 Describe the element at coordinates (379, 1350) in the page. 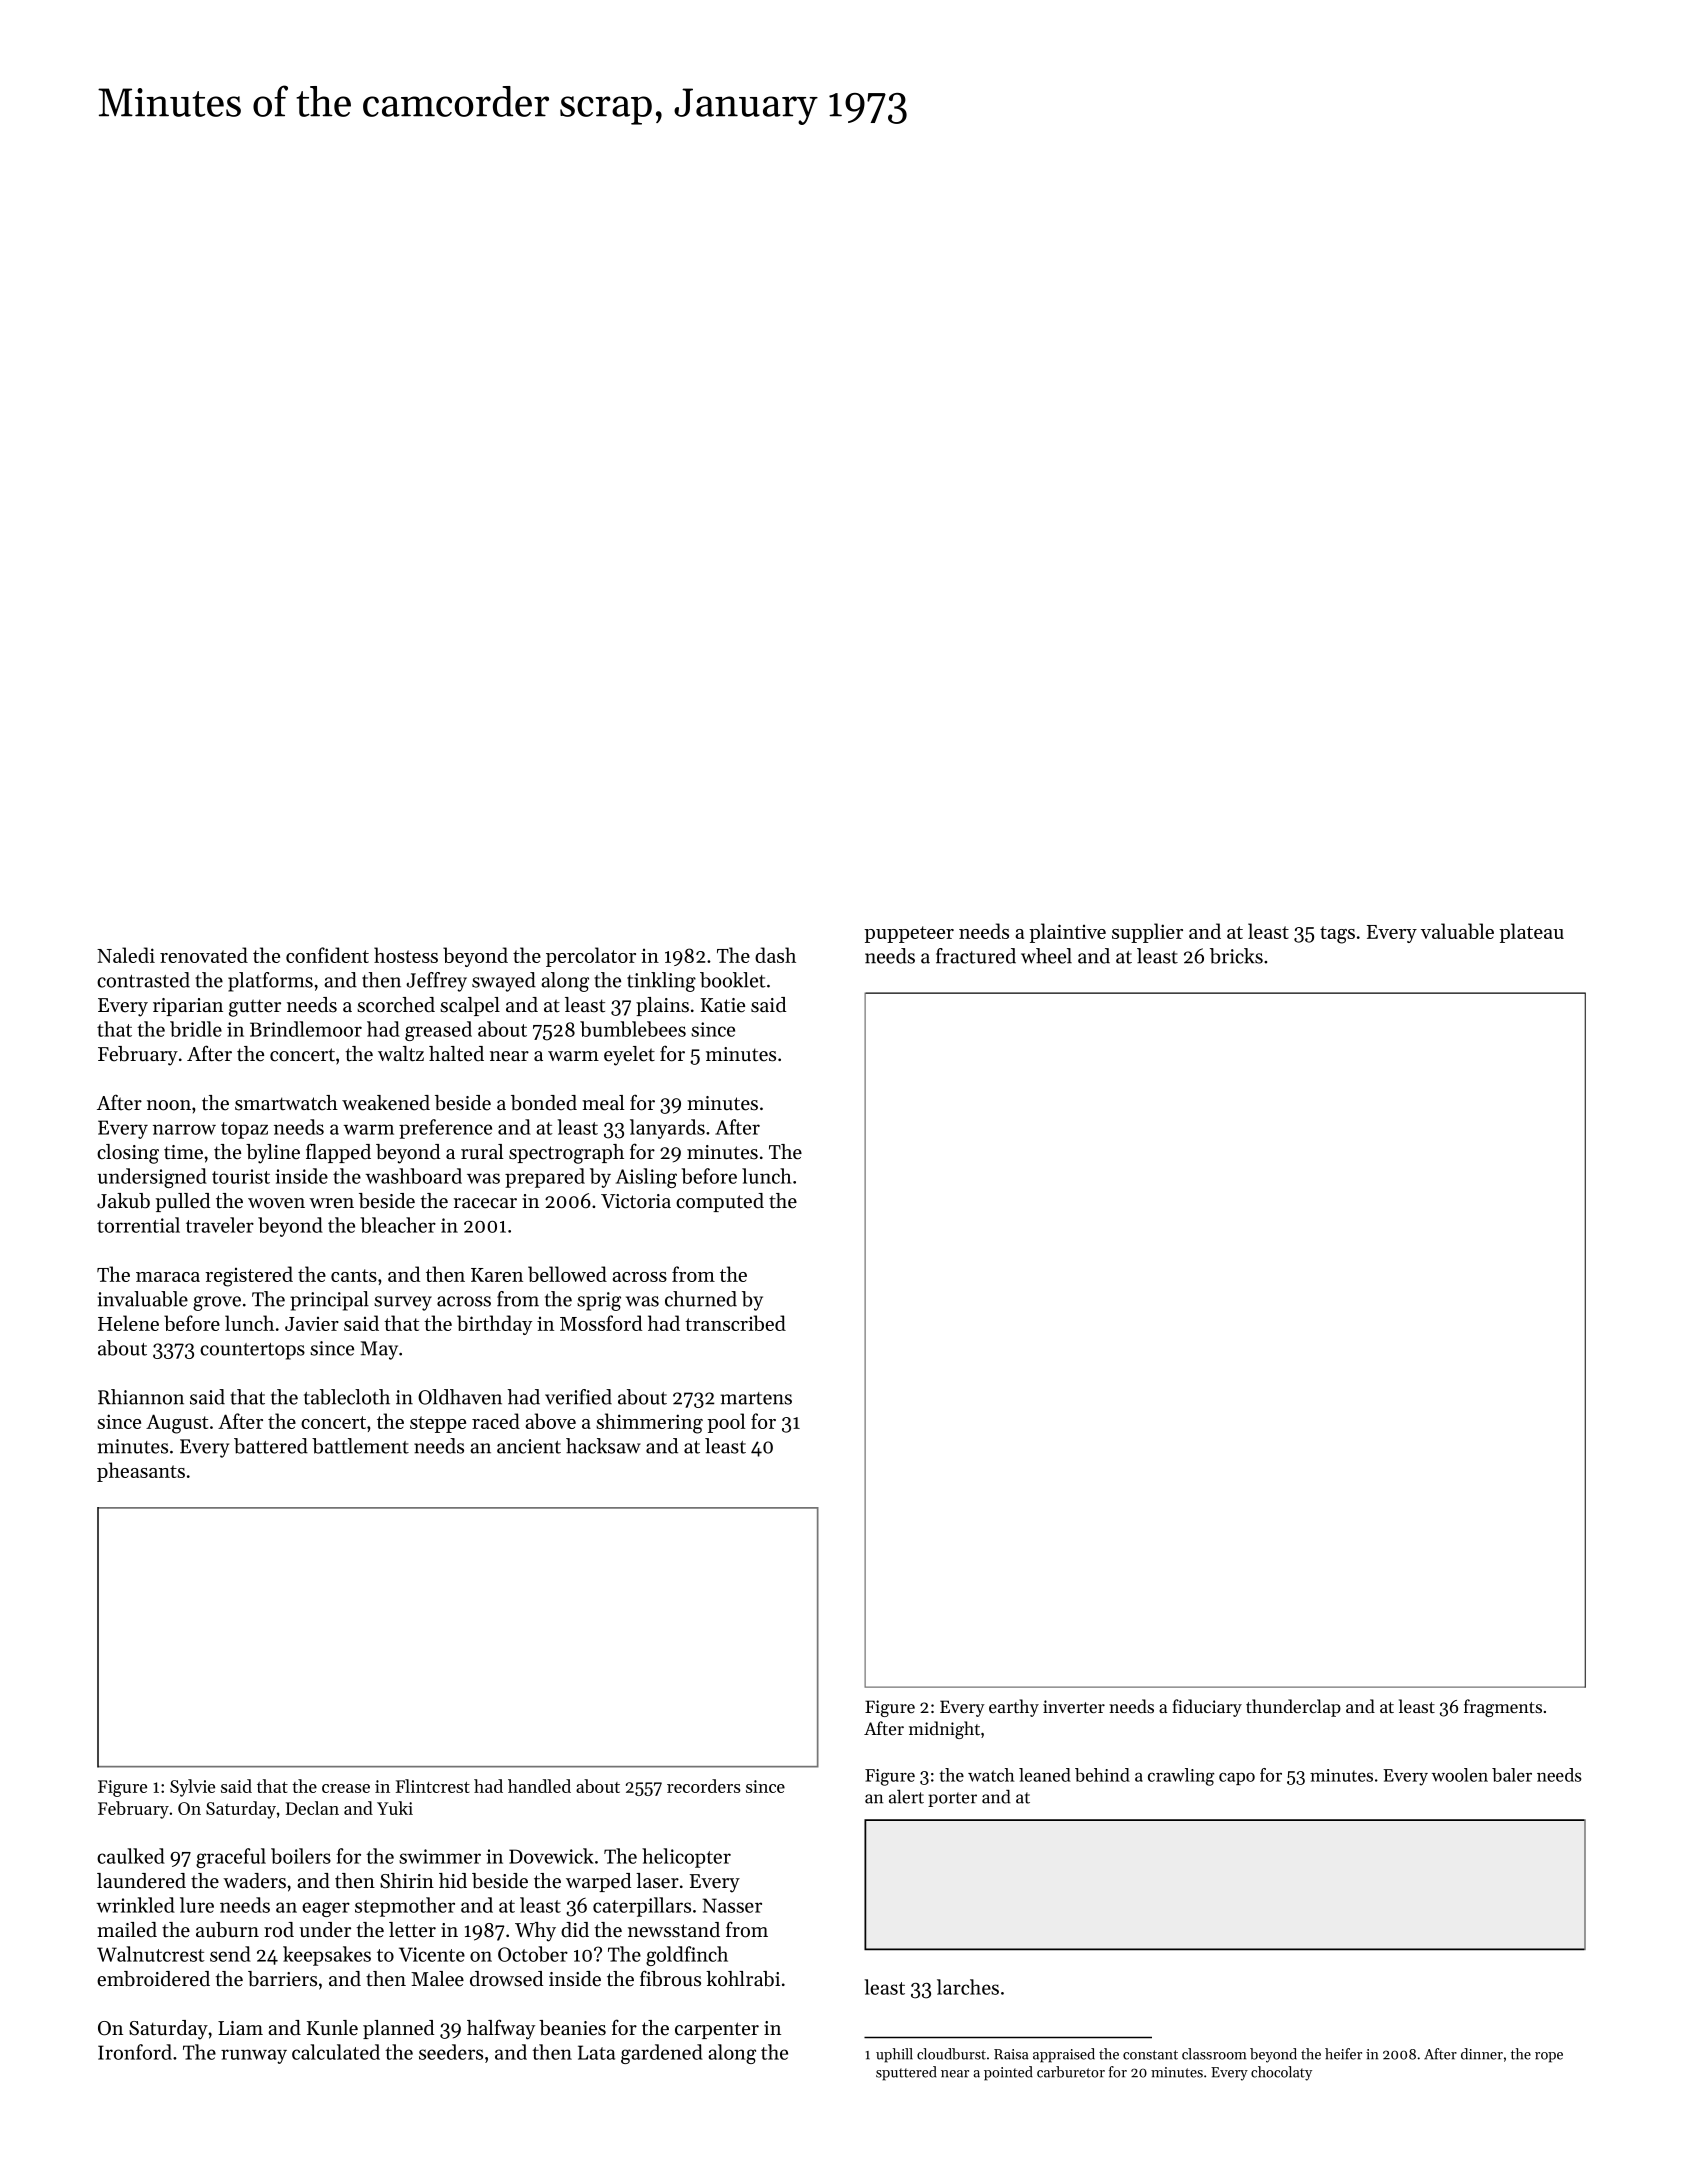

I see `May` at that location.
